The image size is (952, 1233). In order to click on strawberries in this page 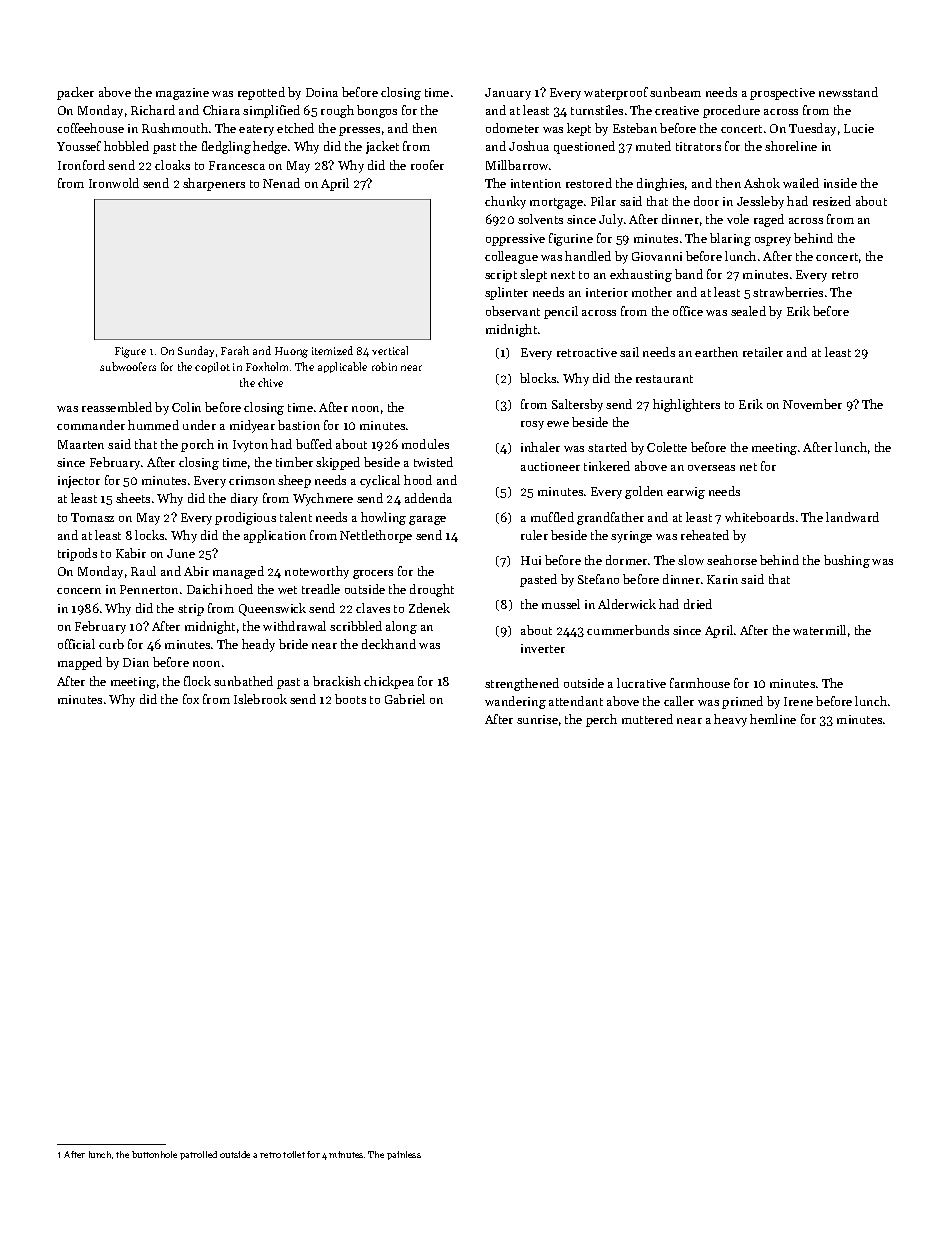, I will do `click(788, 292)`.
